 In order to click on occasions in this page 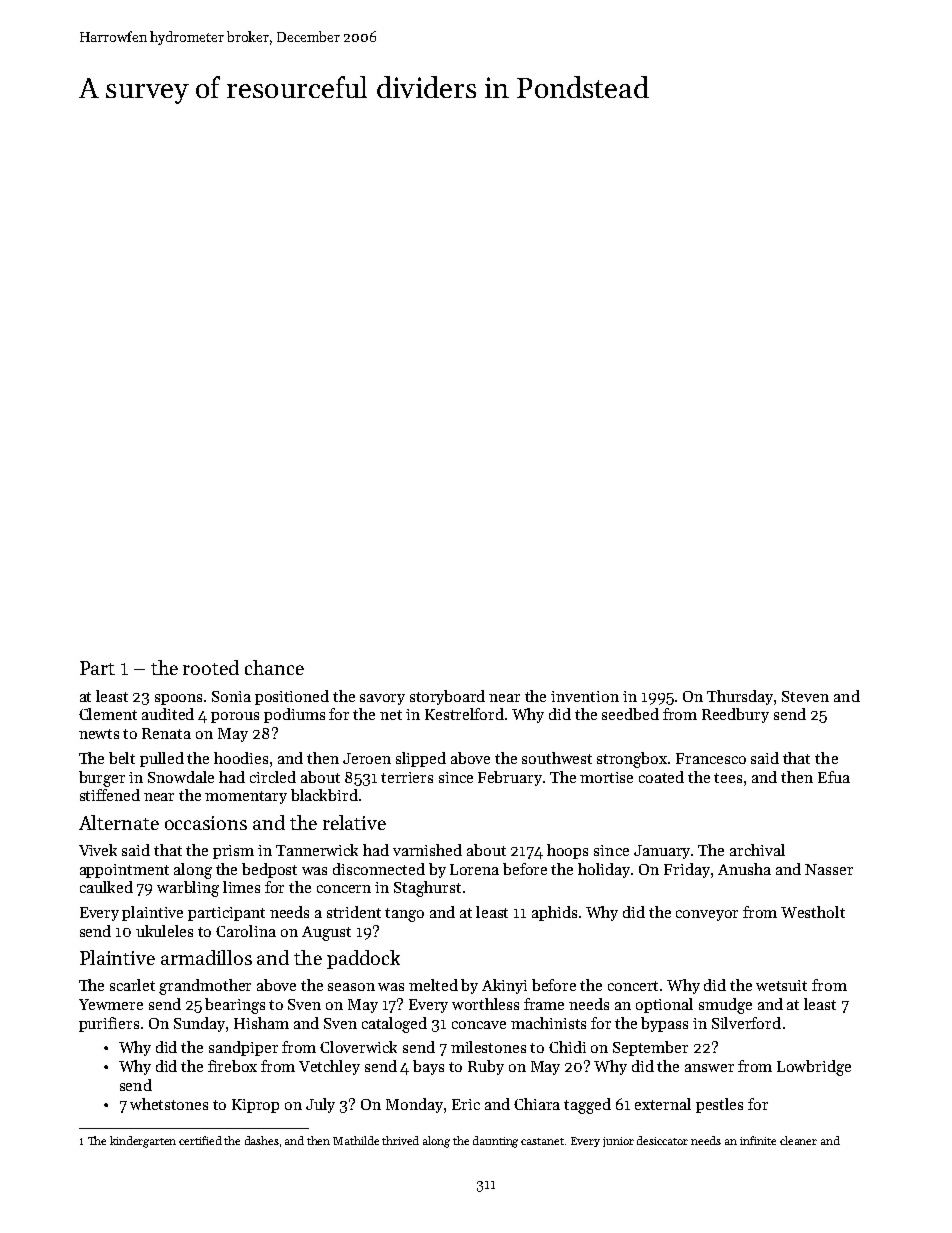, I will do `click(206, 823)`.
